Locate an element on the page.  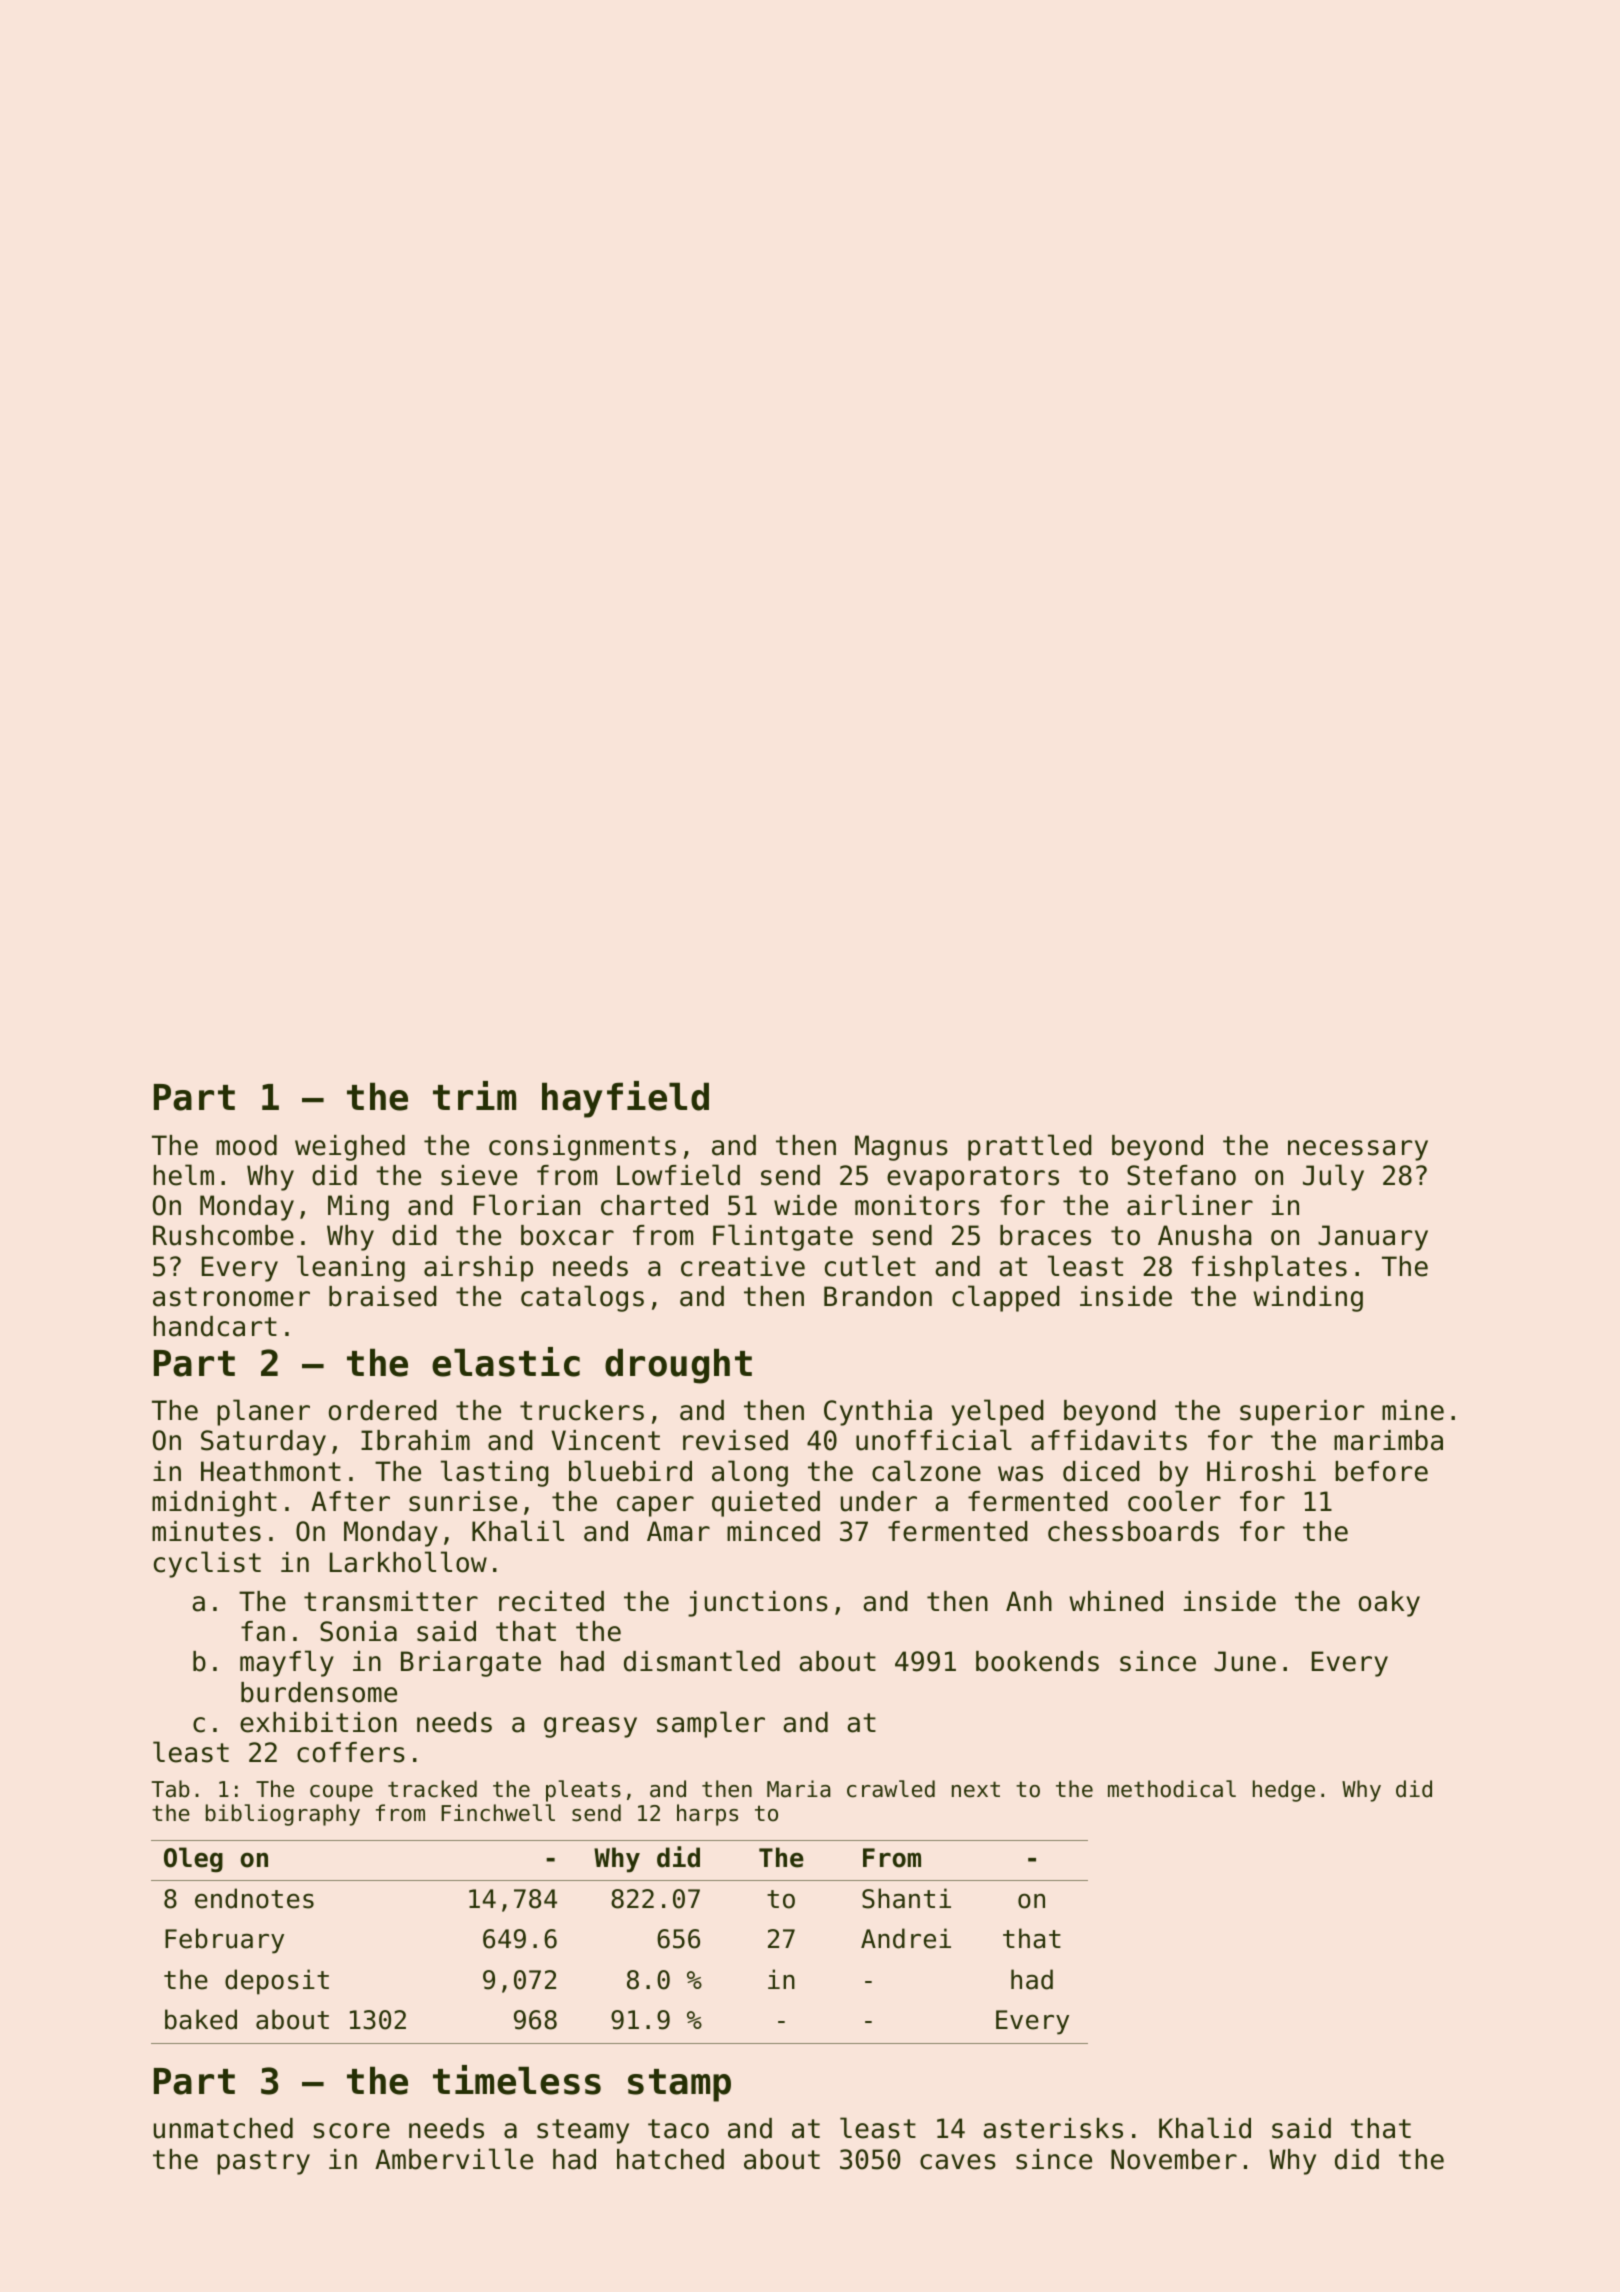
June is located at coordinates (1245, 1661).
